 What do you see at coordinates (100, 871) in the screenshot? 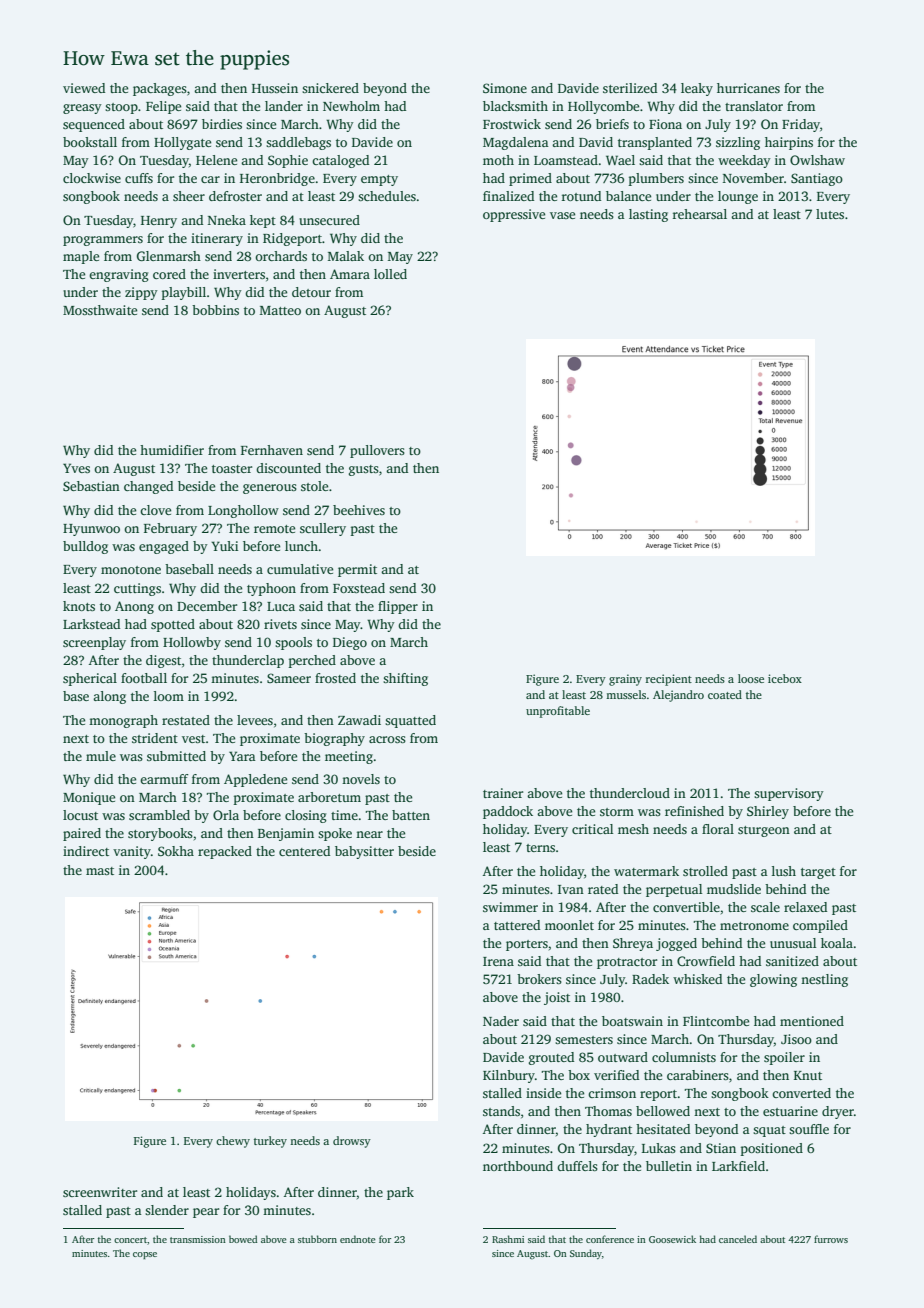
I see `mast` at bounding box center [100, 871].
